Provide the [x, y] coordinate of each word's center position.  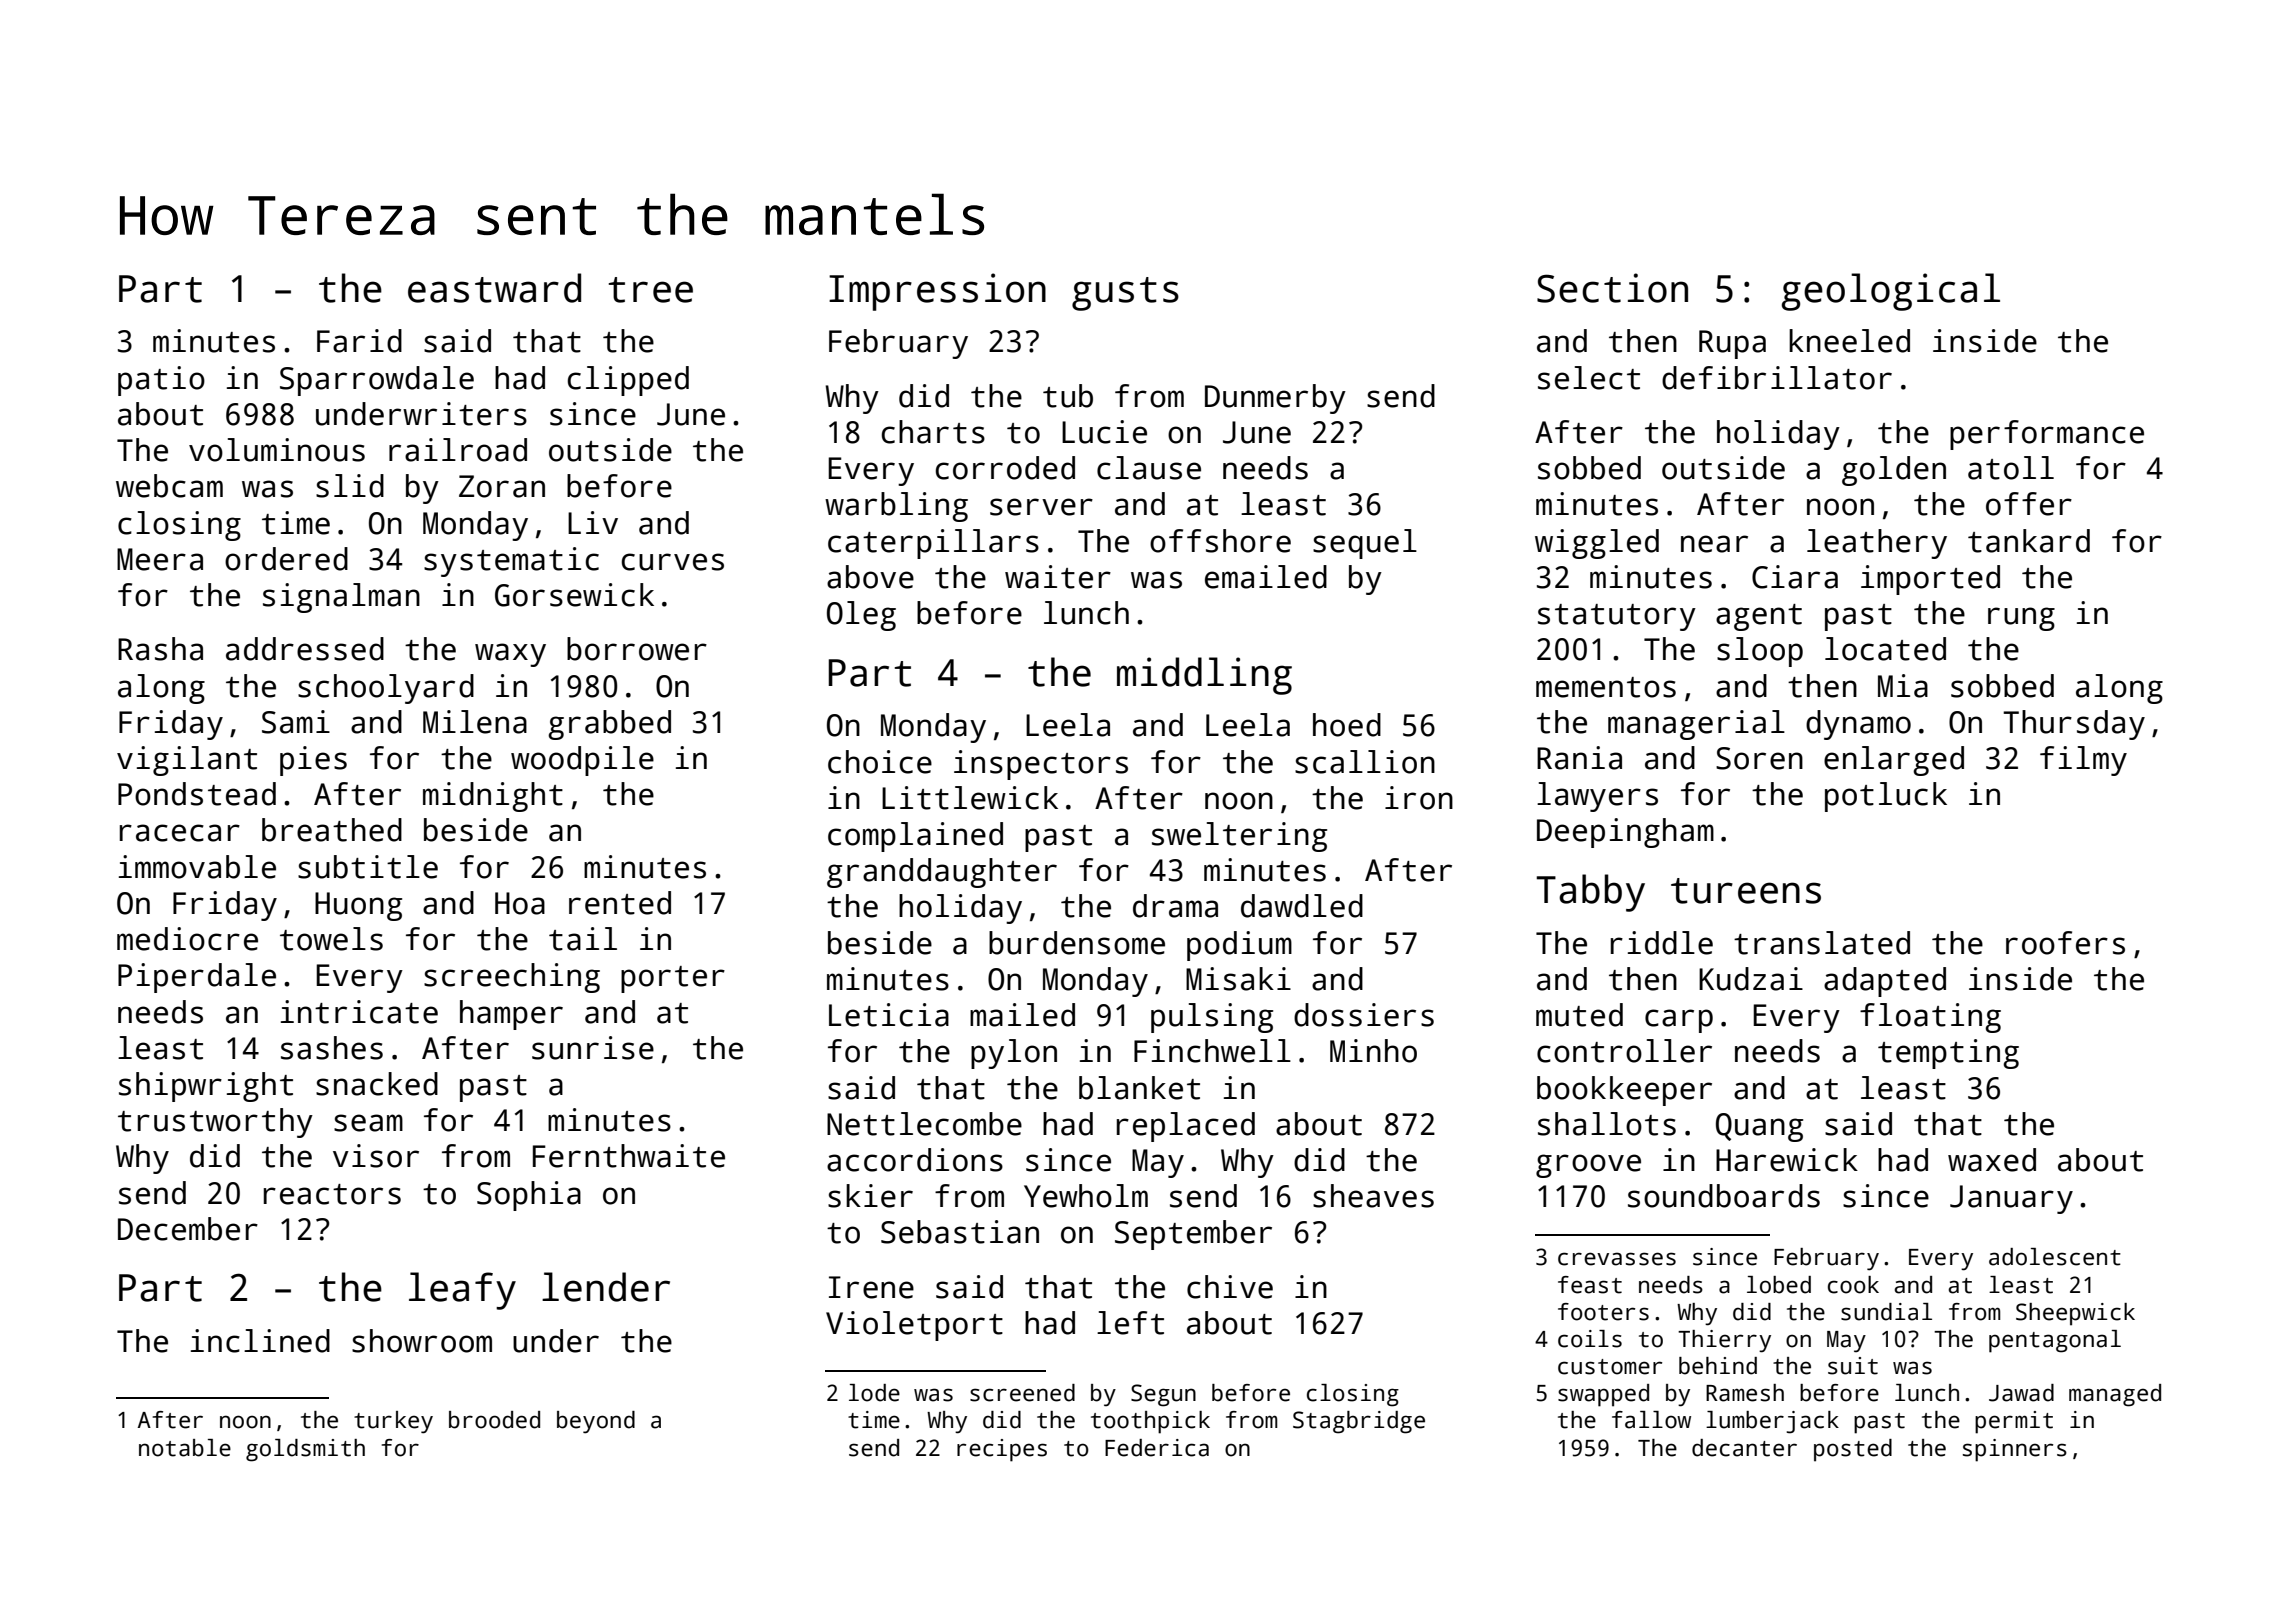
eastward [494, 288]
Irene [871, 1287]
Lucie [1104, 432]
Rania [1579, 758]
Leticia [889, 1015]
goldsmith [305, 1450]
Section [1612, 288]
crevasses [1617, 1259]
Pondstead [197, 794]
